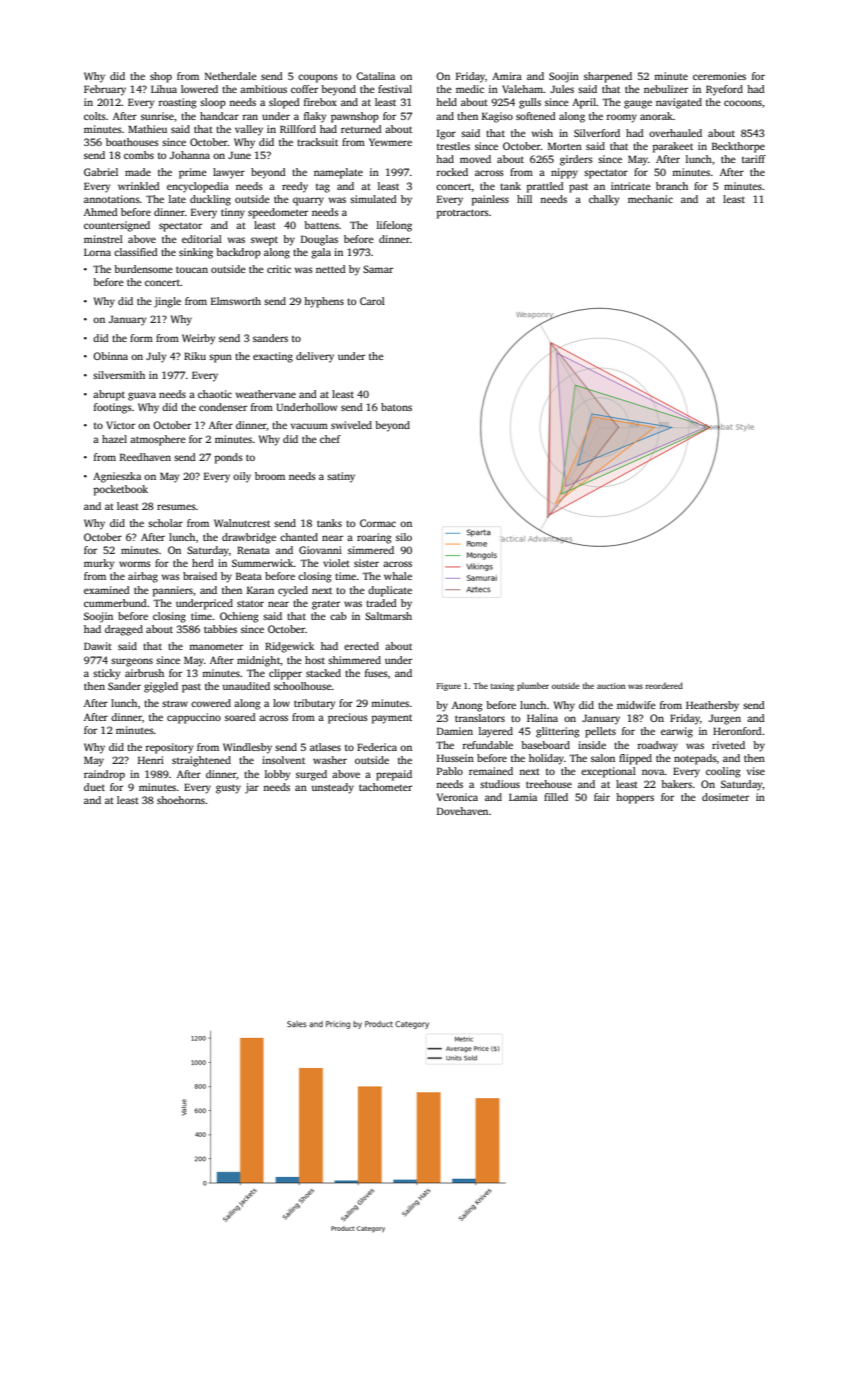 This image has height=1400, width=849. What do you see at coordinates (392, 719) in the image?
I see `payment` at bounding box center [392, 719].
